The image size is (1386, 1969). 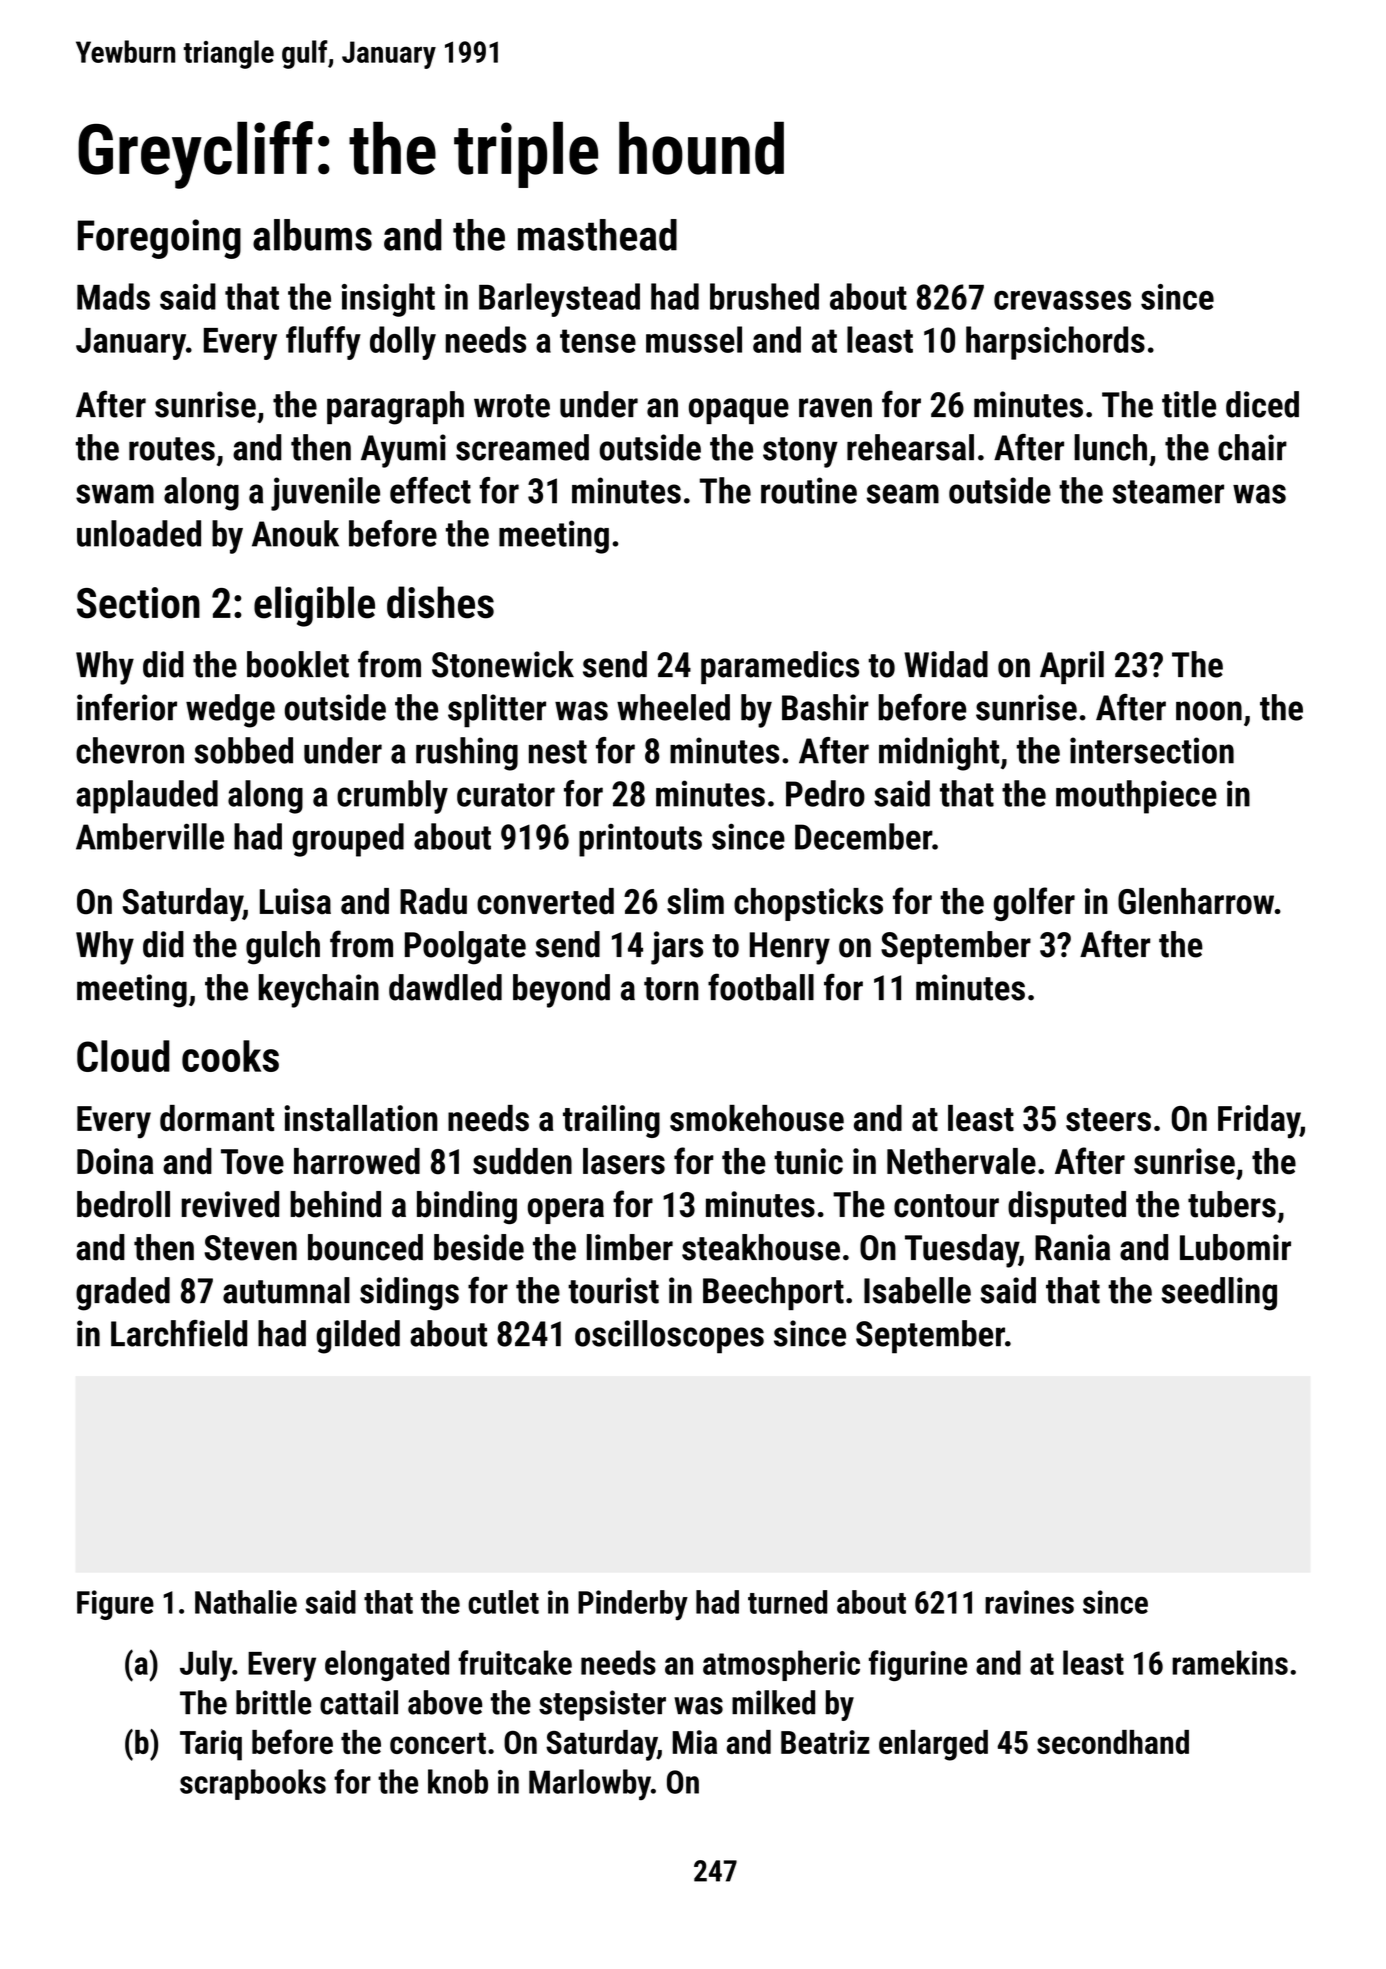 I want to click on noon, so click(x=1209, y=711).
